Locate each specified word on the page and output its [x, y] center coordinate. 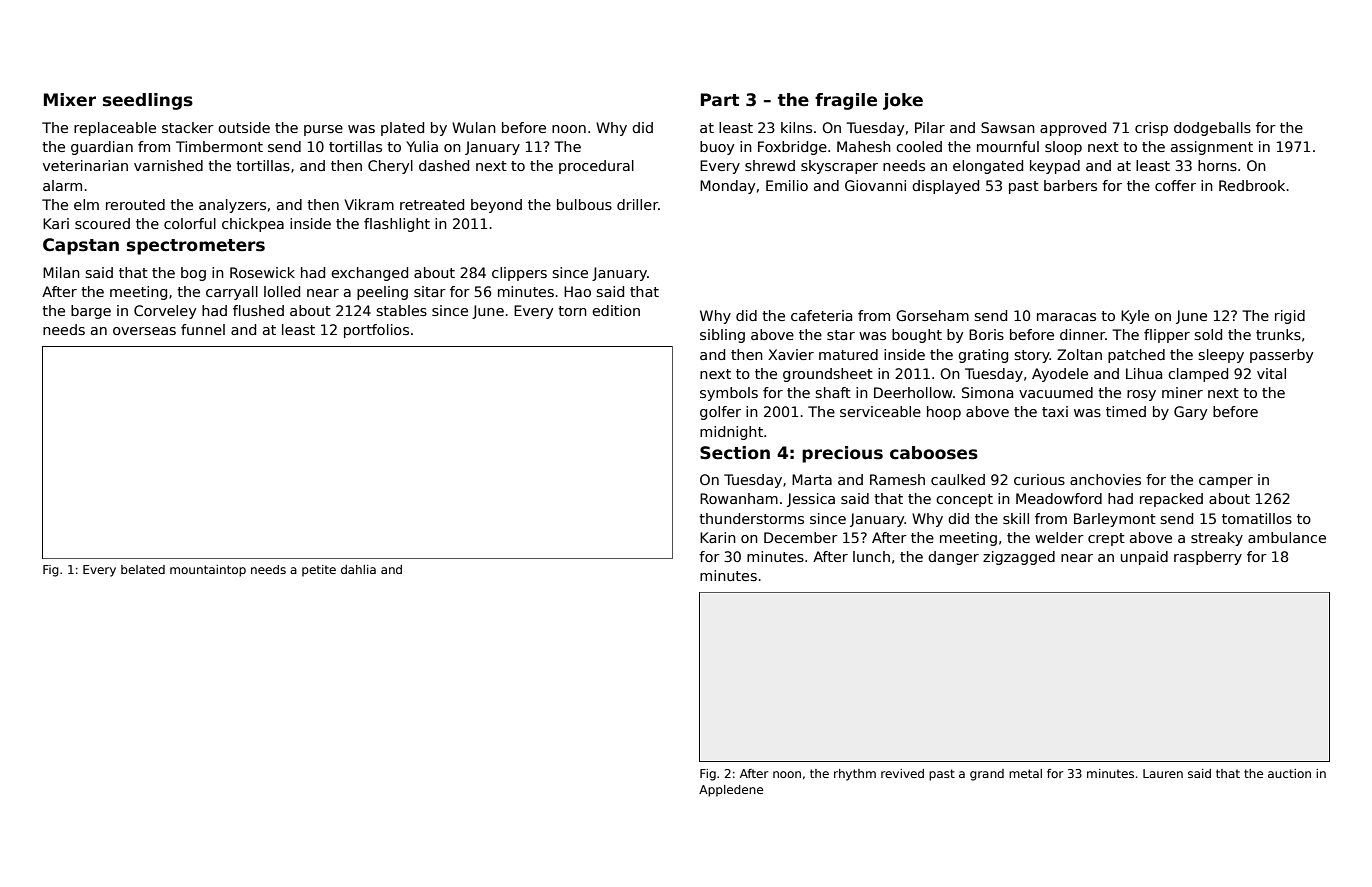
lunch [871, 556]
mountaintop [208, 571]
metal [1025, 773]
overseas [144, 331]
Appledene [731, 791]
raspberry [1208, 558]
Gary [1190, 413]
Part [720, 100]
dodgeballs [1212, 129]
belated [143, 569]
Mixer [70, 100]
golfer [720, 413]
